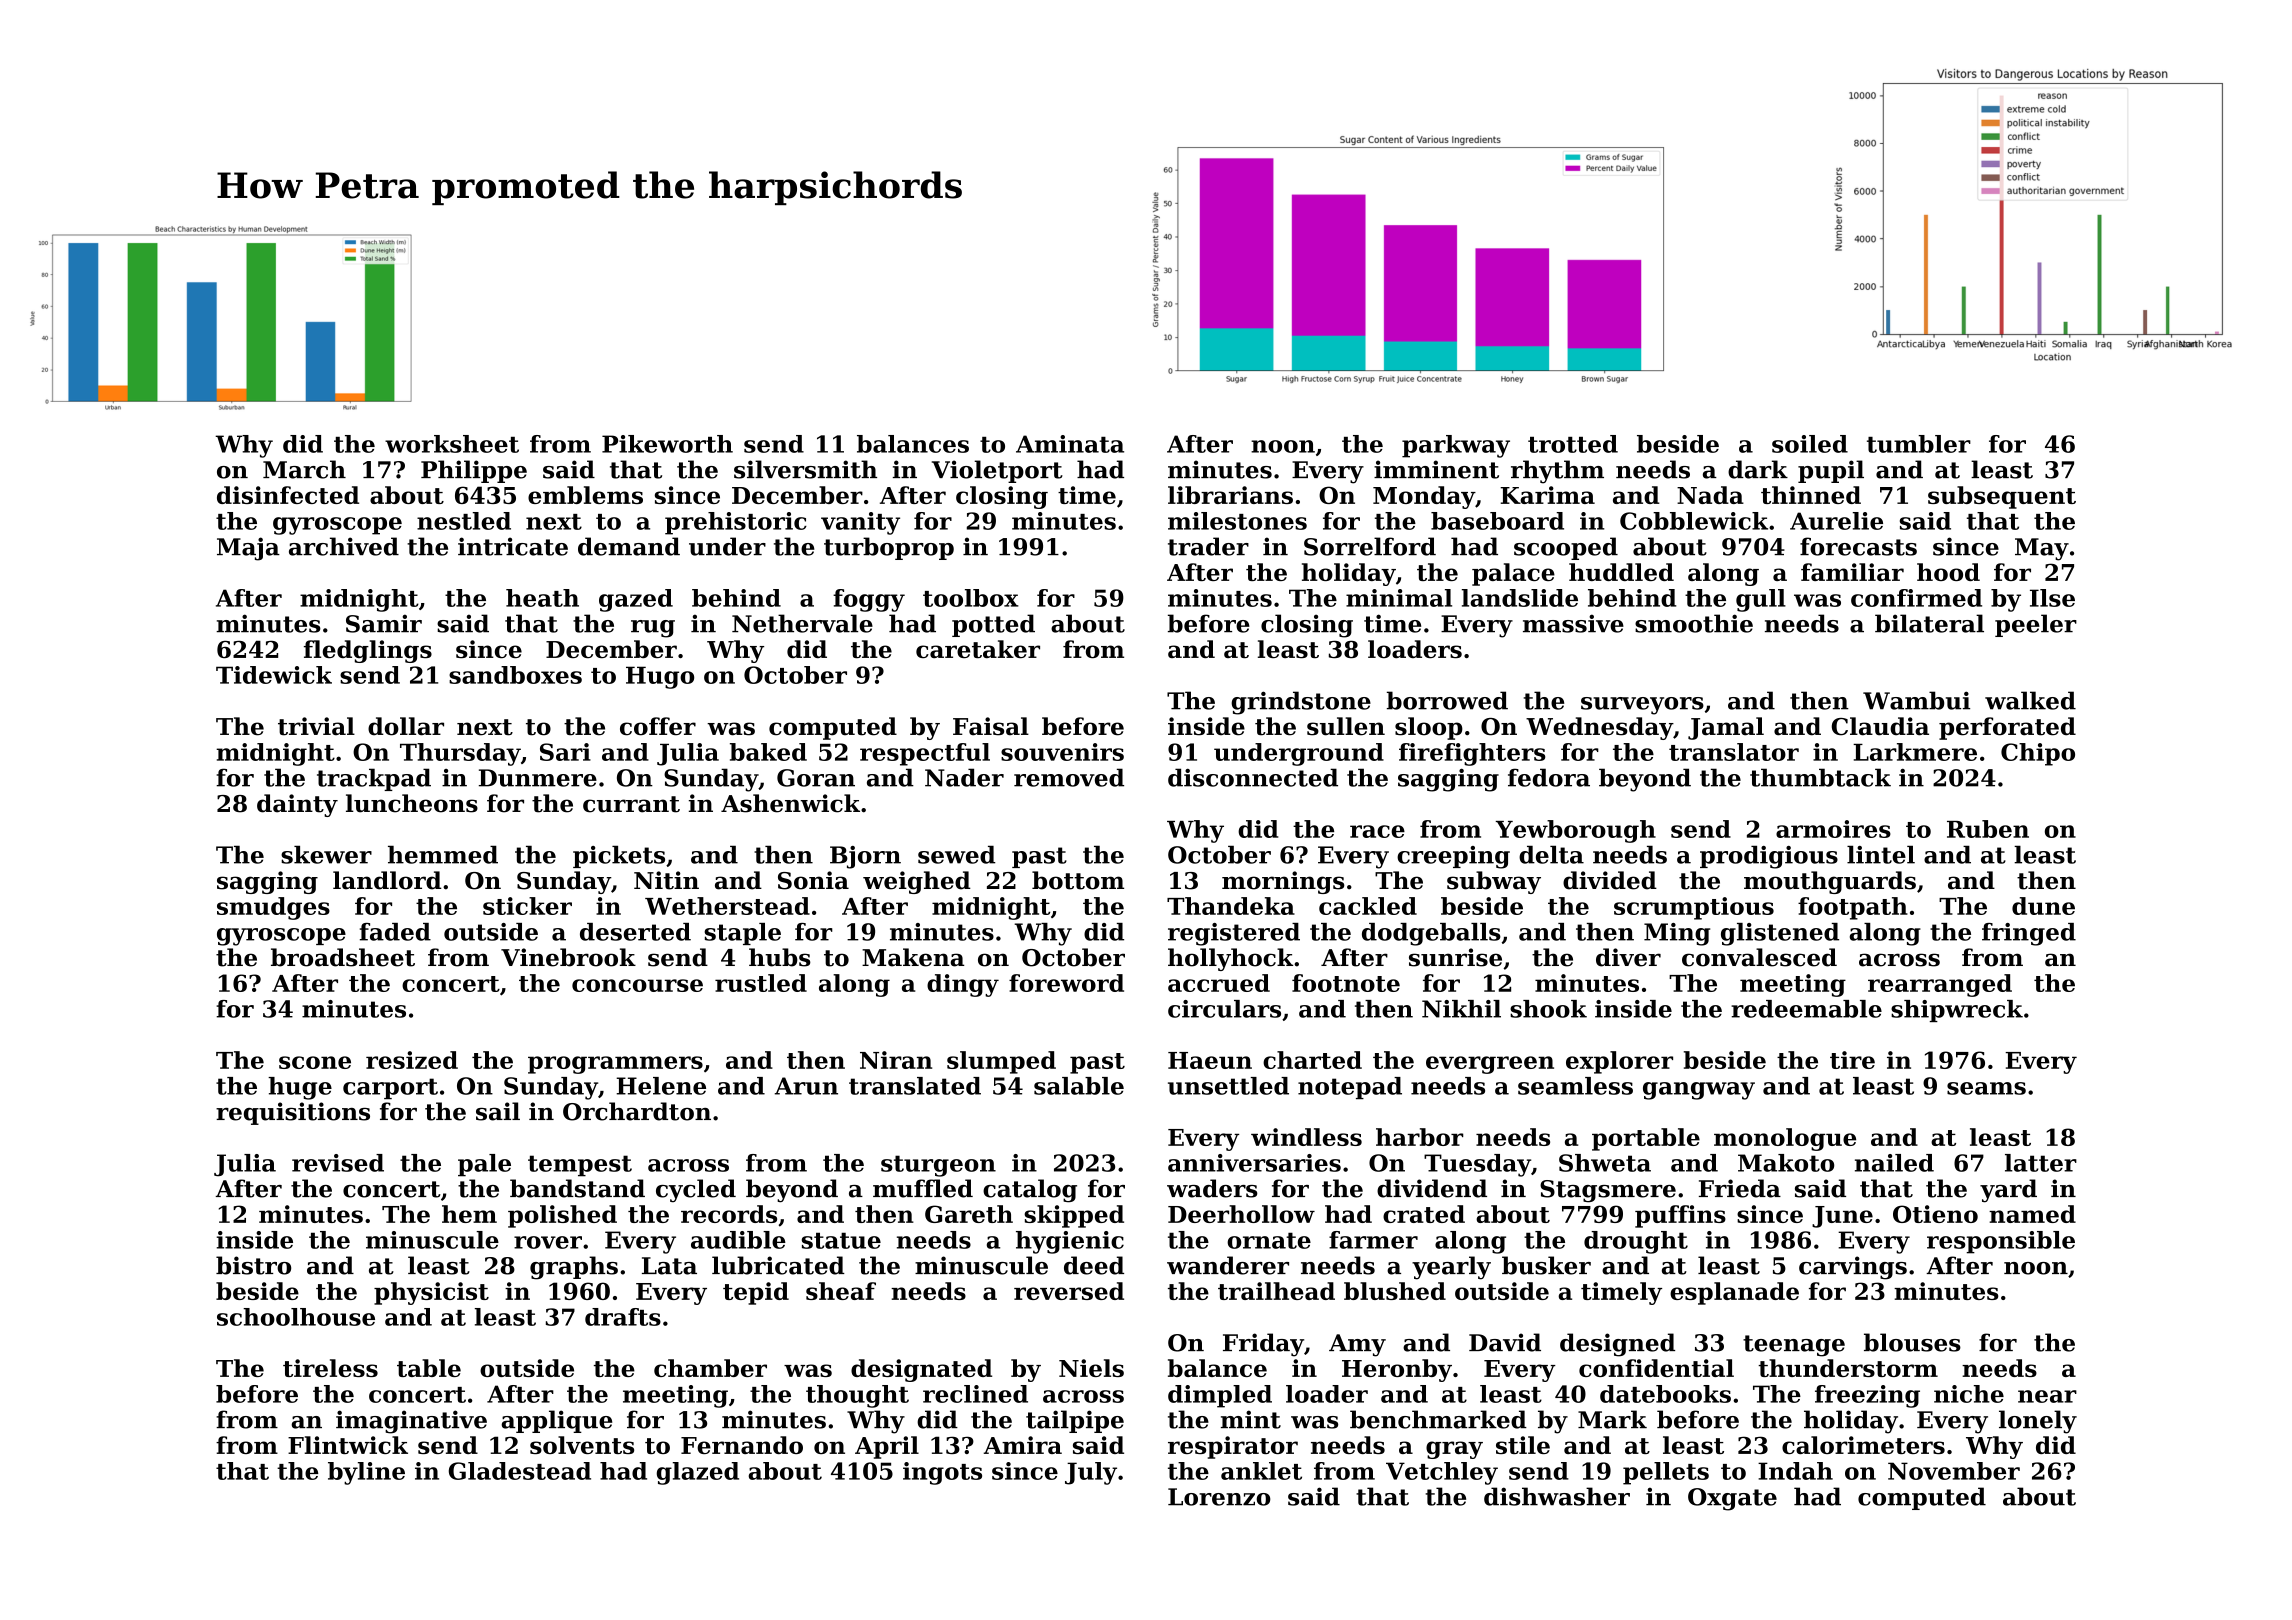 The height and width of the page is (1620, 2292). I want to click on deed, so click(1094, 1265).
